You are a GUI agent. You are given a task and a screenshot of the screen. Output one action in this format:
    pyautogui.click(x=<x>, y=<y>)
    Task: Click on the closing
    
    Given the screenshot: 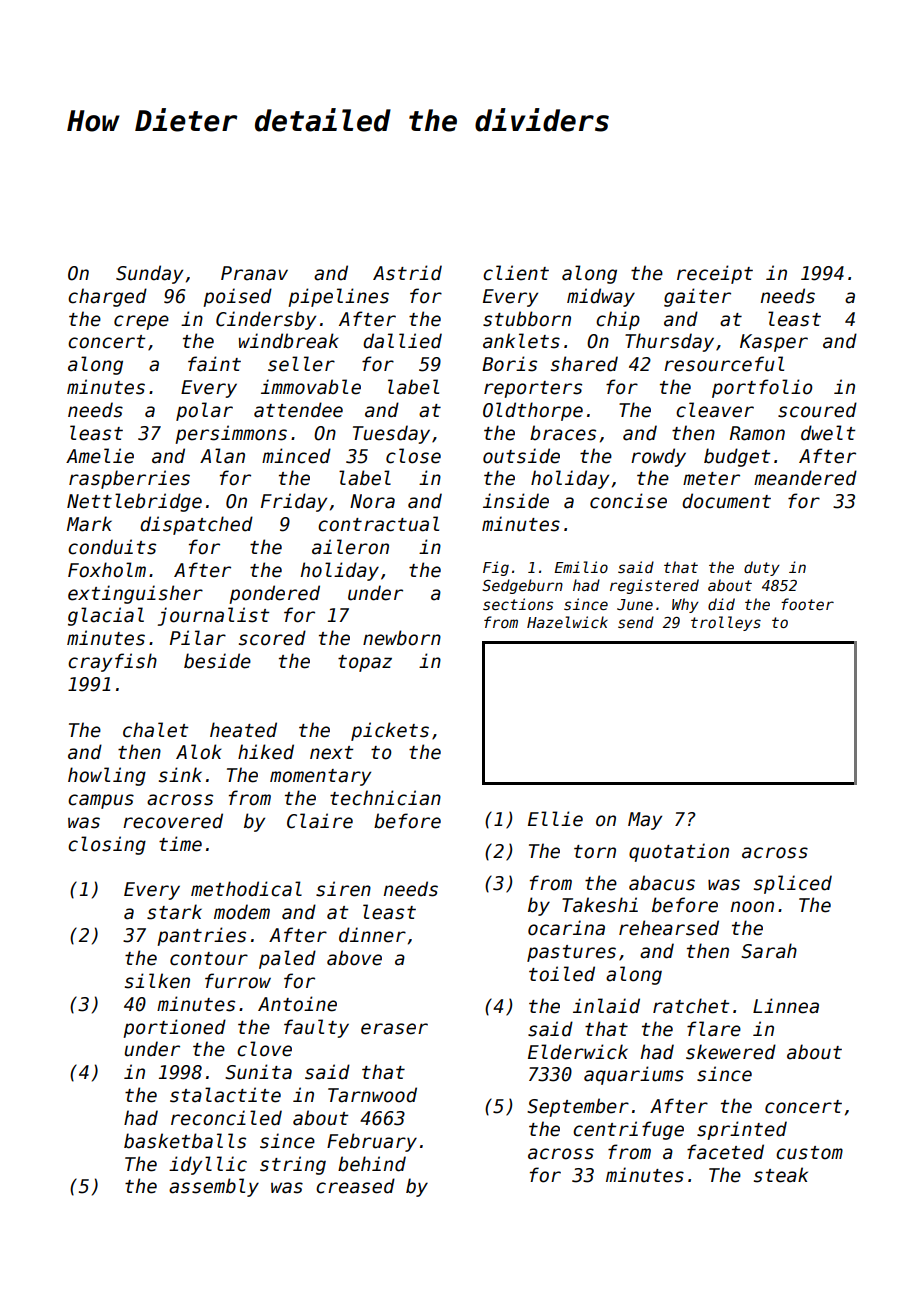 What is the action you would take?
    pyautogui.click(x=107, y=845)
